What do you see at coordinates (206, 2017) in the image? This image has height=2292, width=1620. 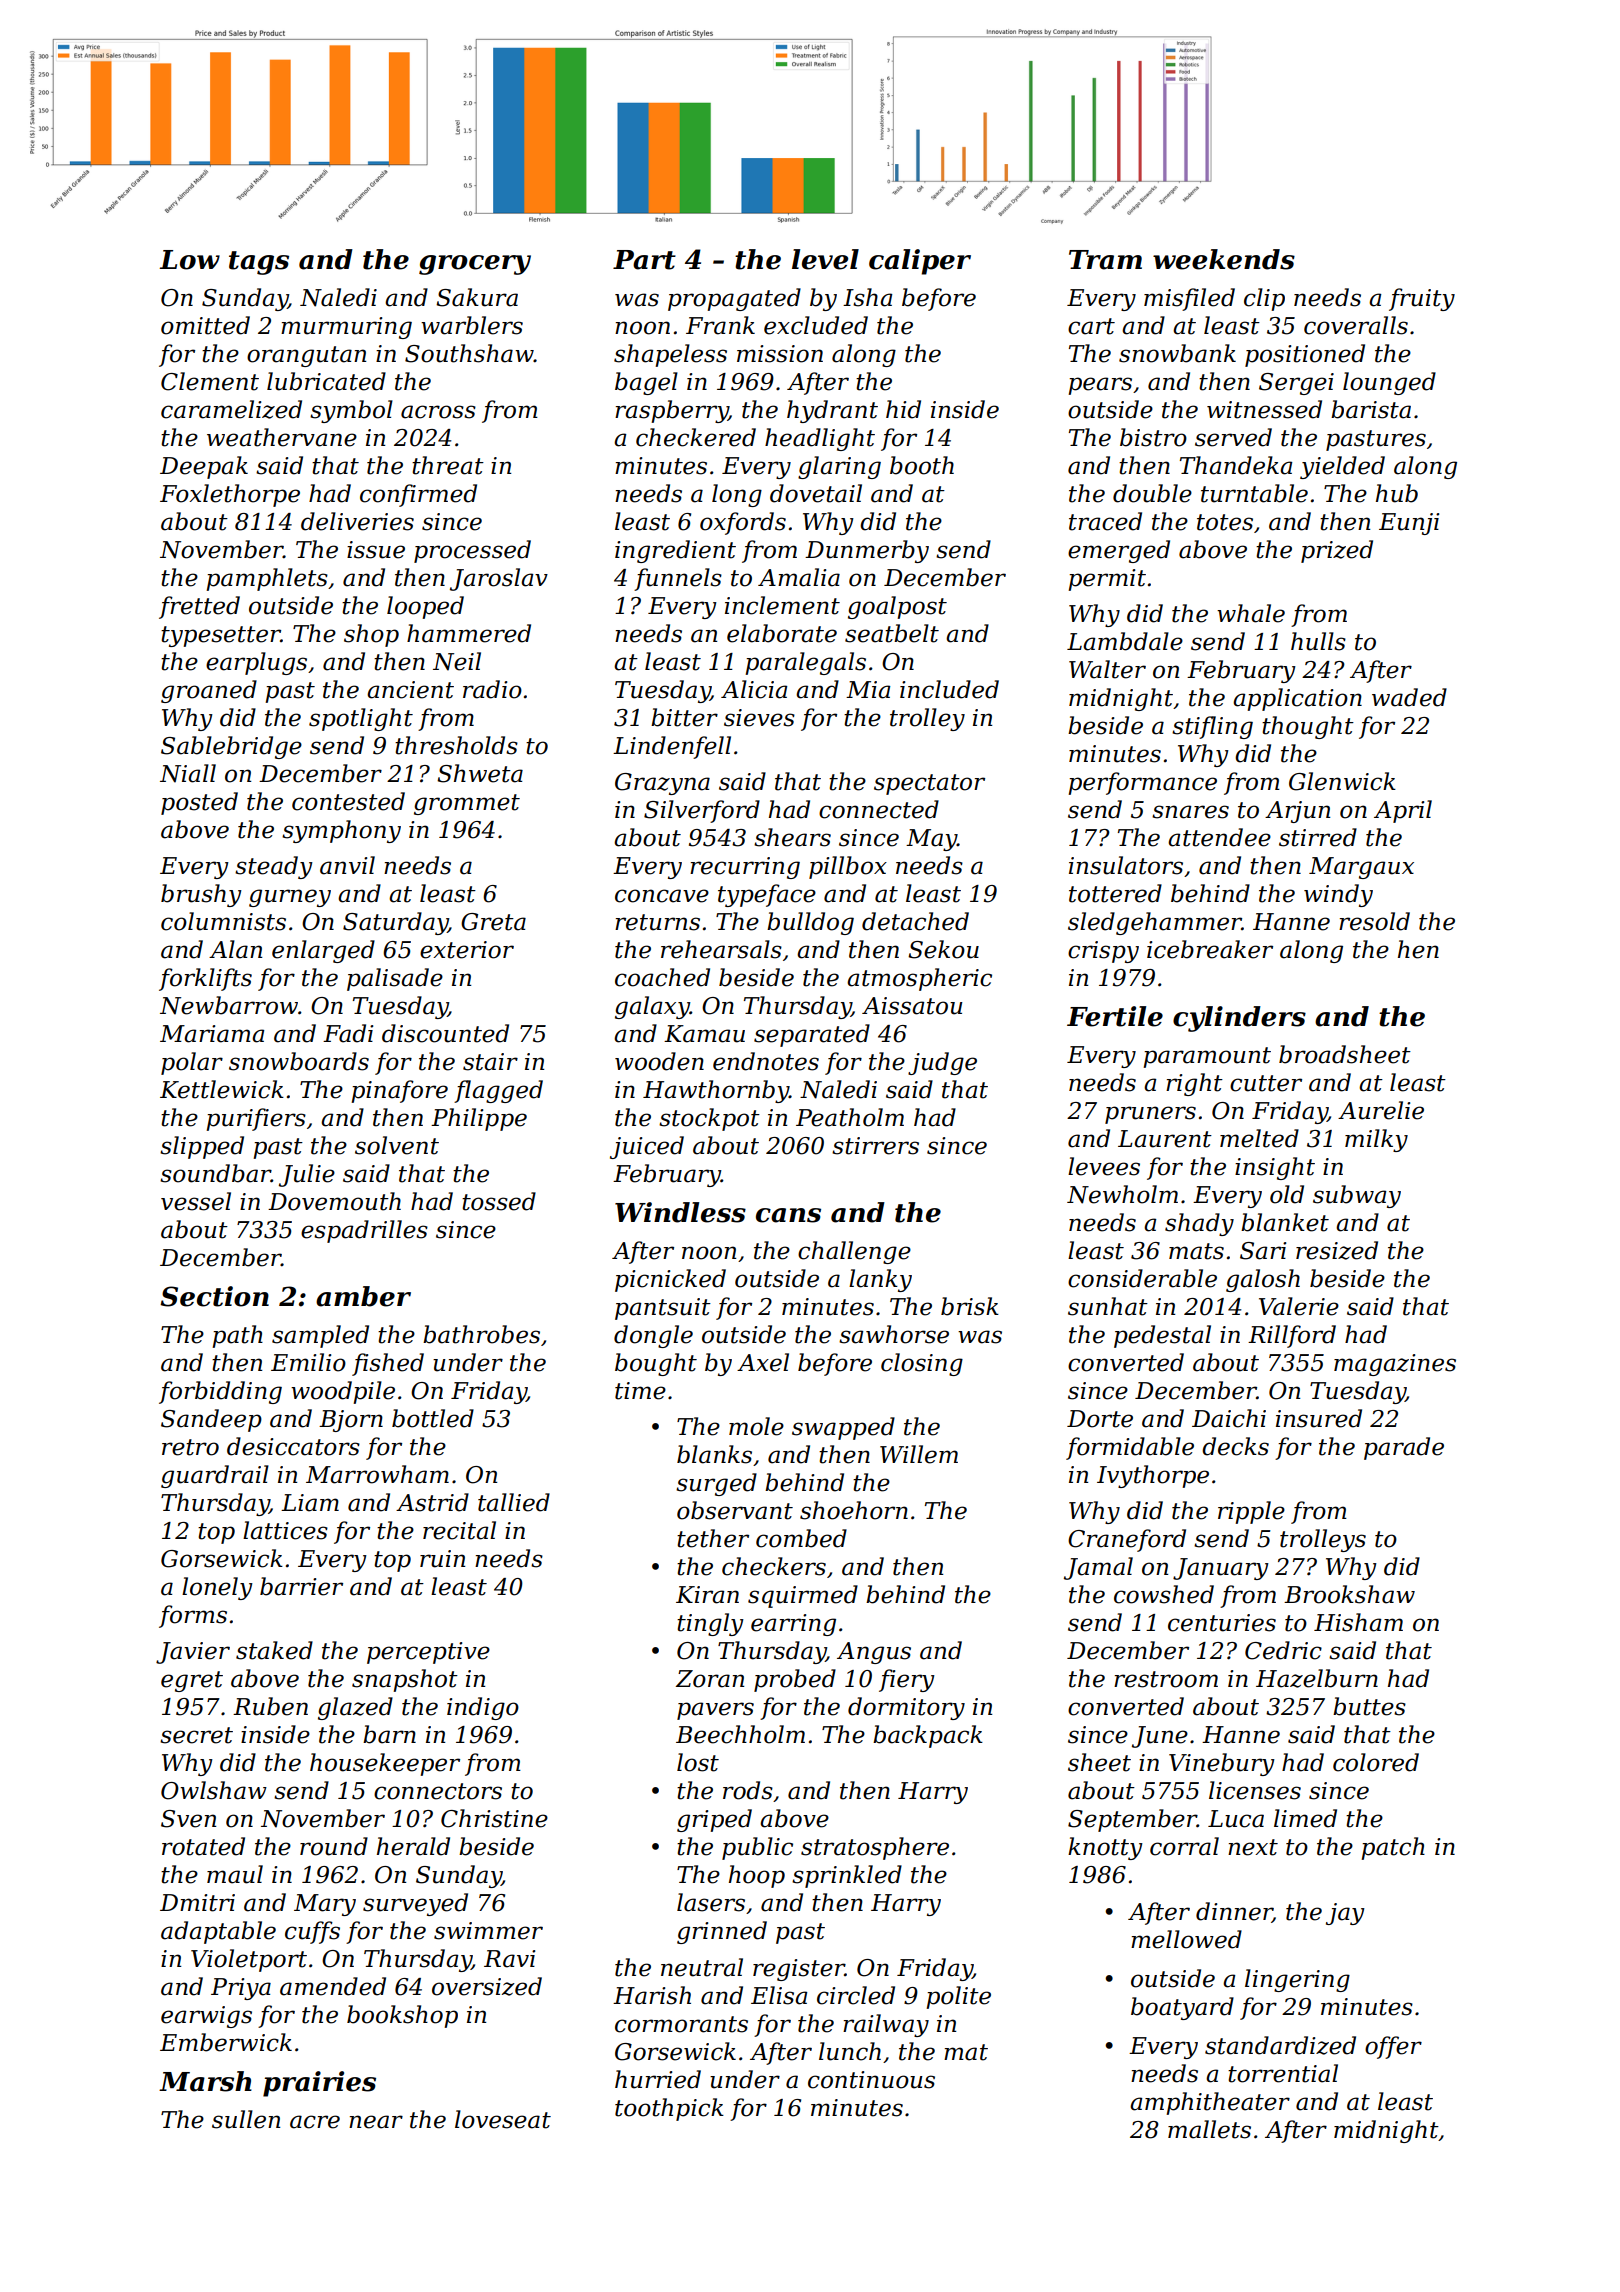 I see `earwigs` at bounding box center [206, 2017].
